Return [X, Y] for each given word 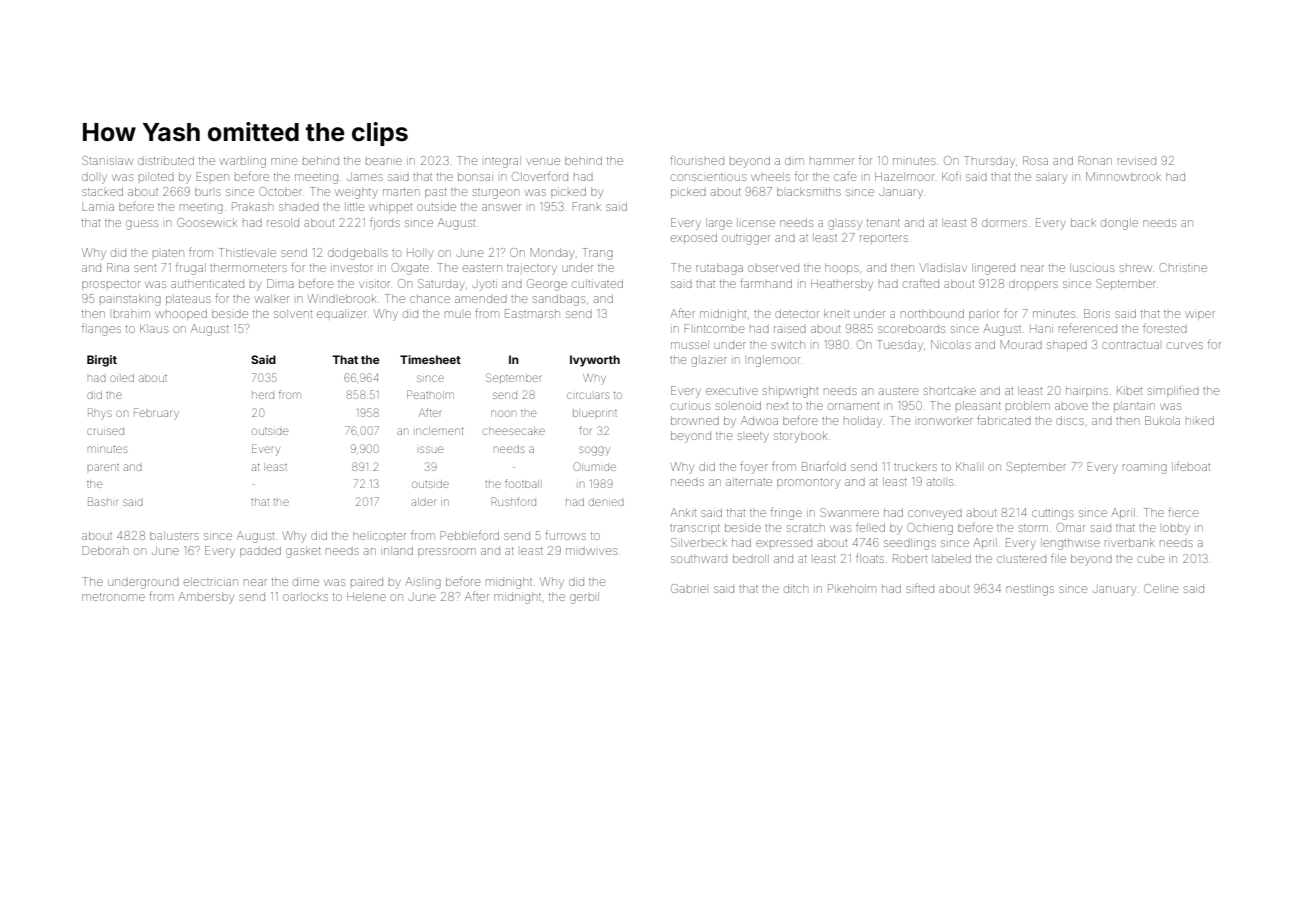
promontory [808, 484]
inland [397, 550]
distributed [166, 160]
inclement [440, 431]
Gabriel [688, 588]
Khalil [968, 466]
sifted [920, 589]
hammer [832, 161]
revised [1137, 161]
